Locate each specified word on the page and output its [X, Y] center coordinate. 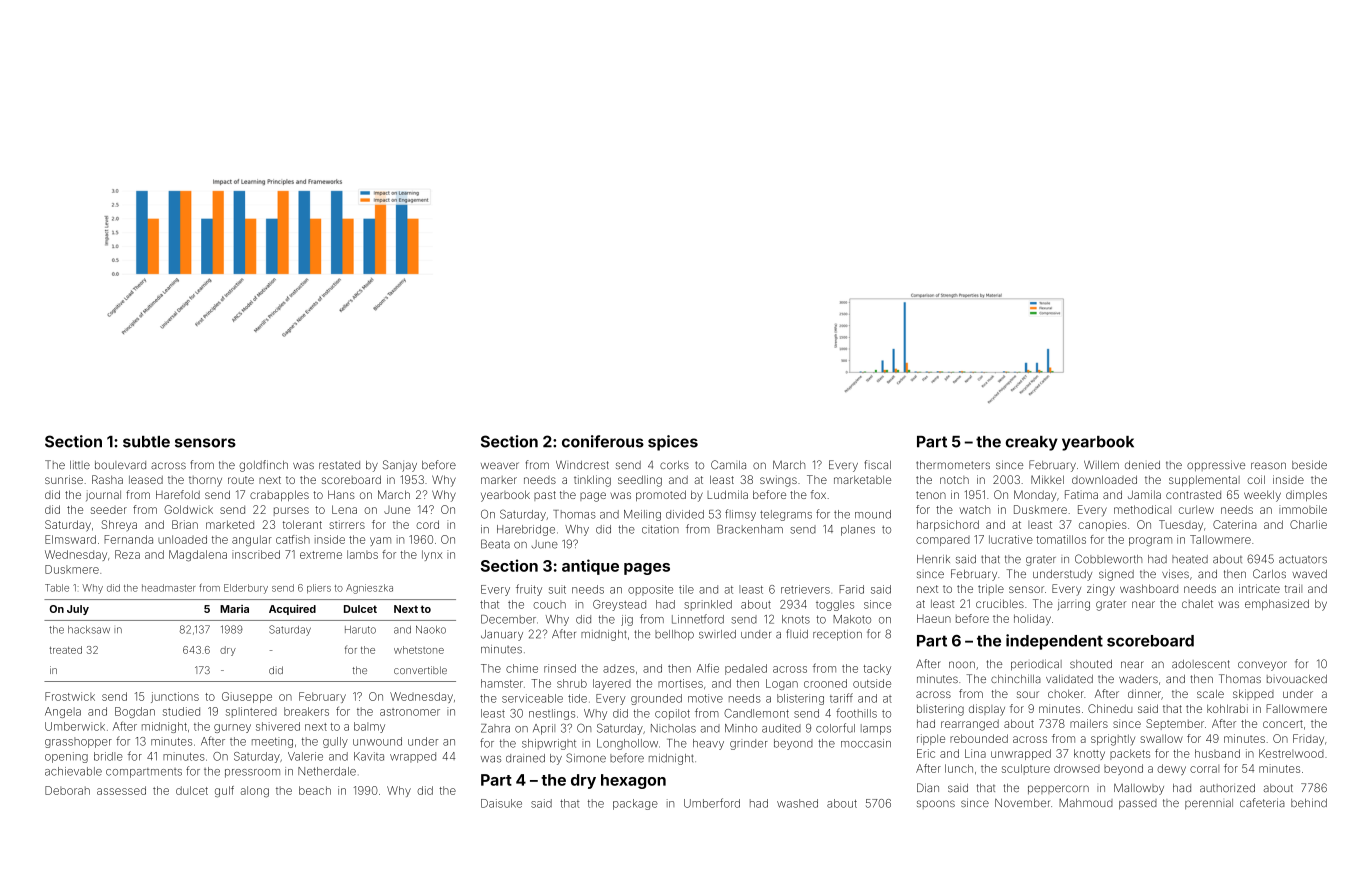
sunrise [64, 479]
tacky [877, 669]
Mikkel [1047, 479]
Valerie [305, 756]
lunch [959, 768]
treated [66, 650]
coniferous [603, 441]
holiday [1032, 620]
